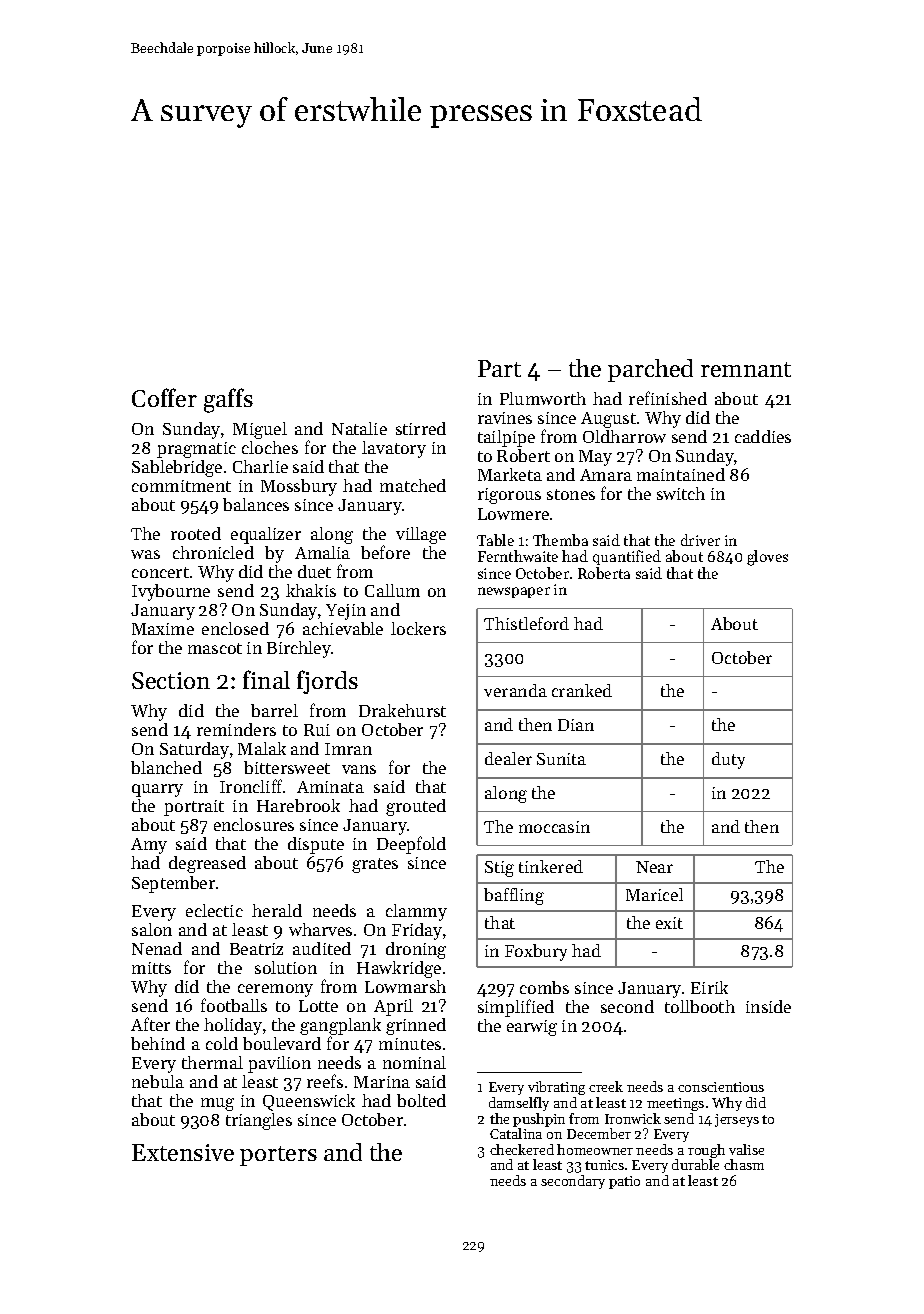 The width and height of the screenshot is (924, 1314). Describe the element at coordinates (606, 1086) in the screenshot. I see `creek` at that location.
